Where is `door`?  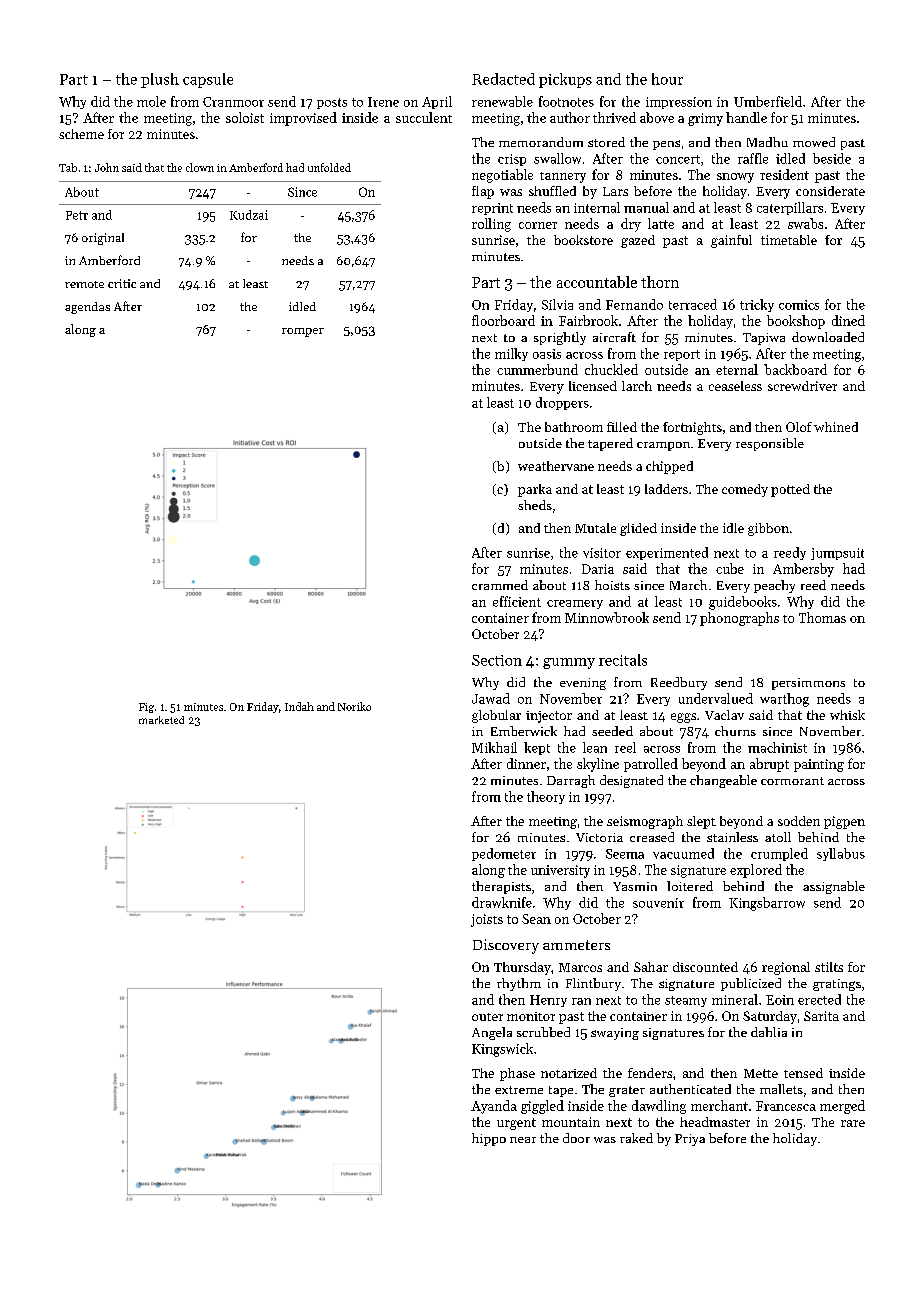 door is located at coordinates (576, 1138).
